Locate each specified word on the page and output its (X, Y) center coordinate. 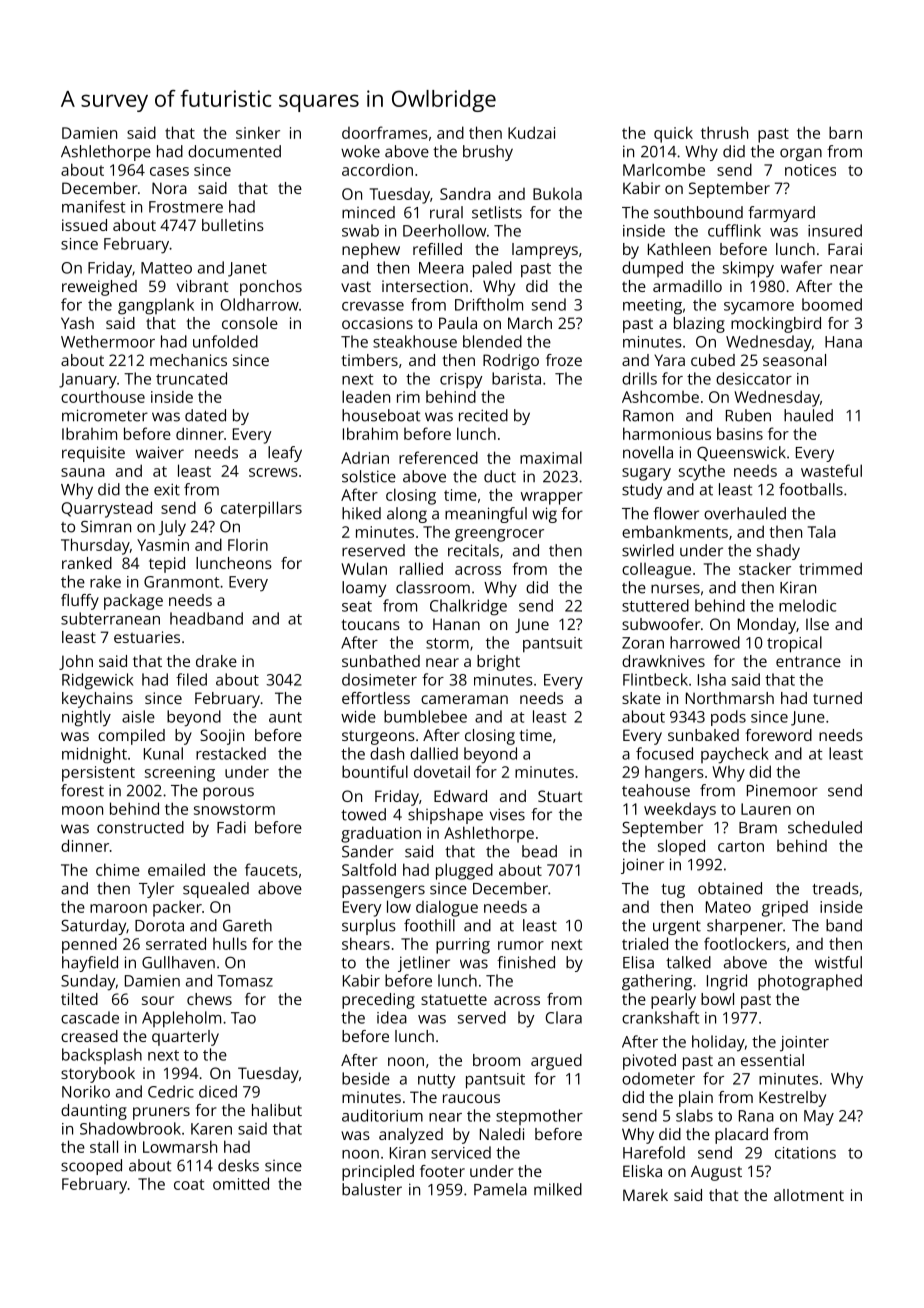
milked (558, 1189)
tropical (794, 644)
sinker (258, 132)
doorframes (385, 132)
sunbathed (381, 661)
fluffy (80, 602)
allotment (809, 1195)
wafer (801, 267)
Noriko (86, 1091)
